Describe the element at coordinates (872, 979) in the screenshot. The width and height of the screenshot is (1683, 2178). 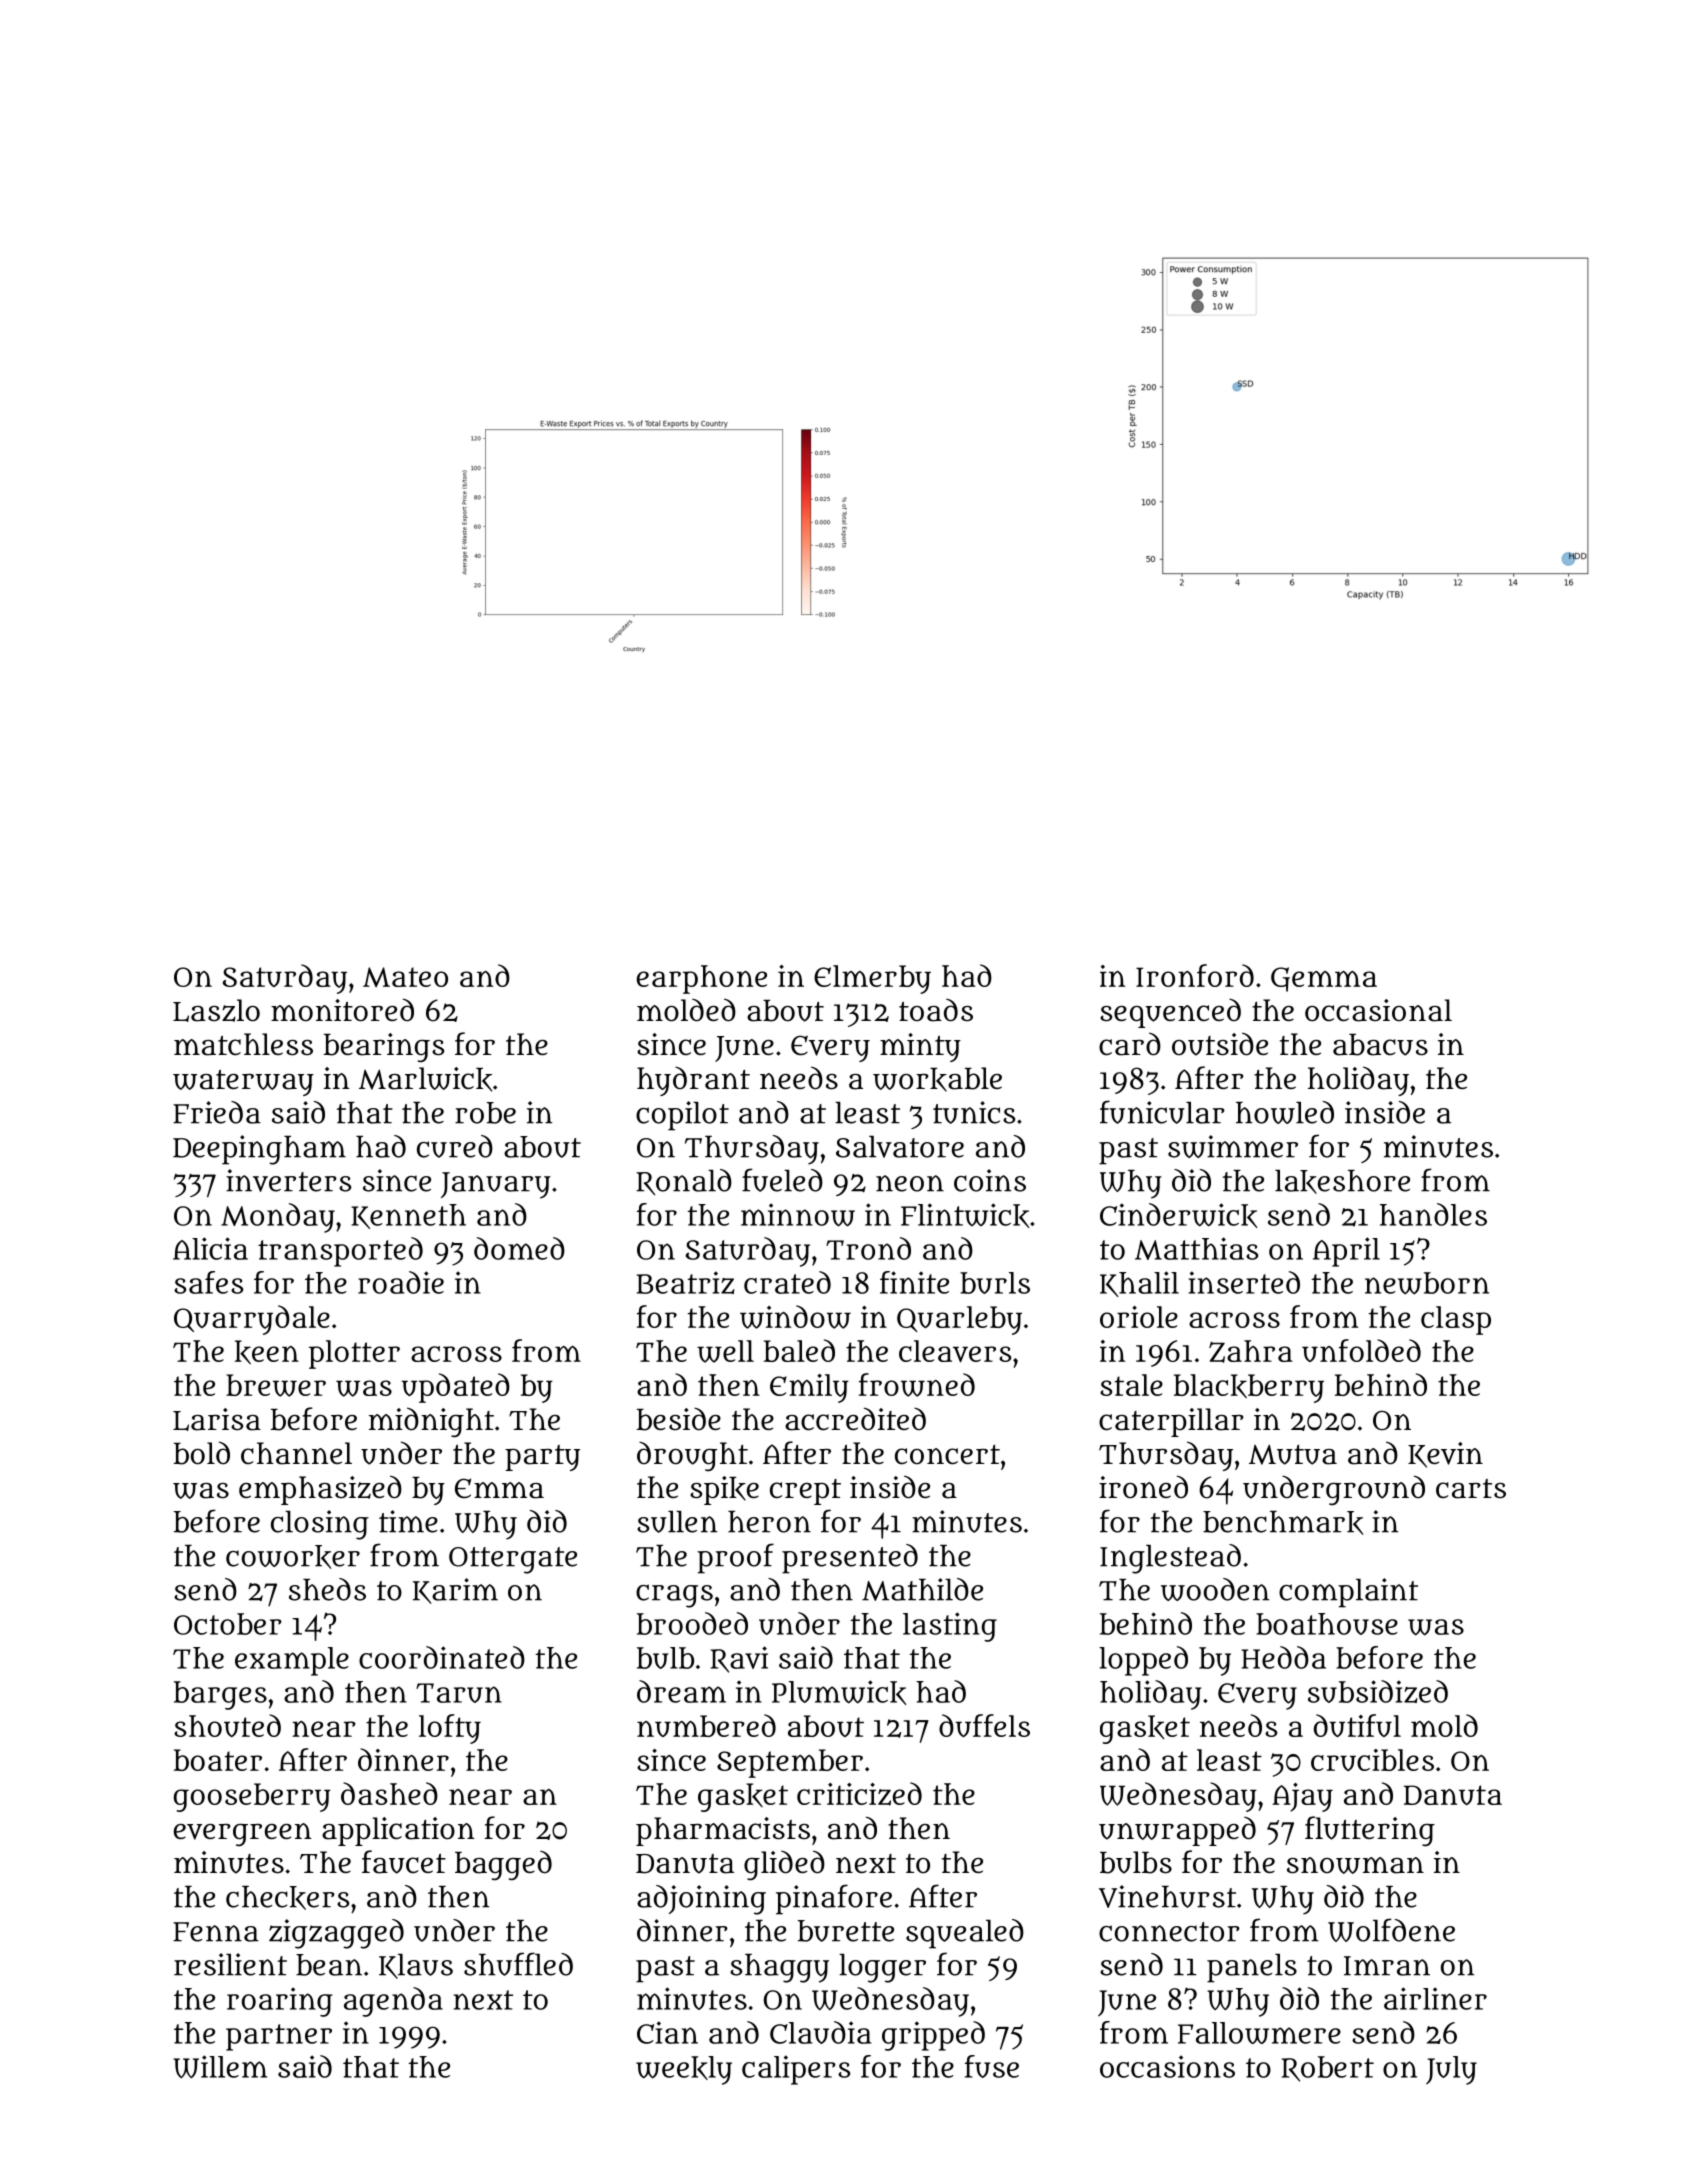
I see `Elmerby` at that location.
